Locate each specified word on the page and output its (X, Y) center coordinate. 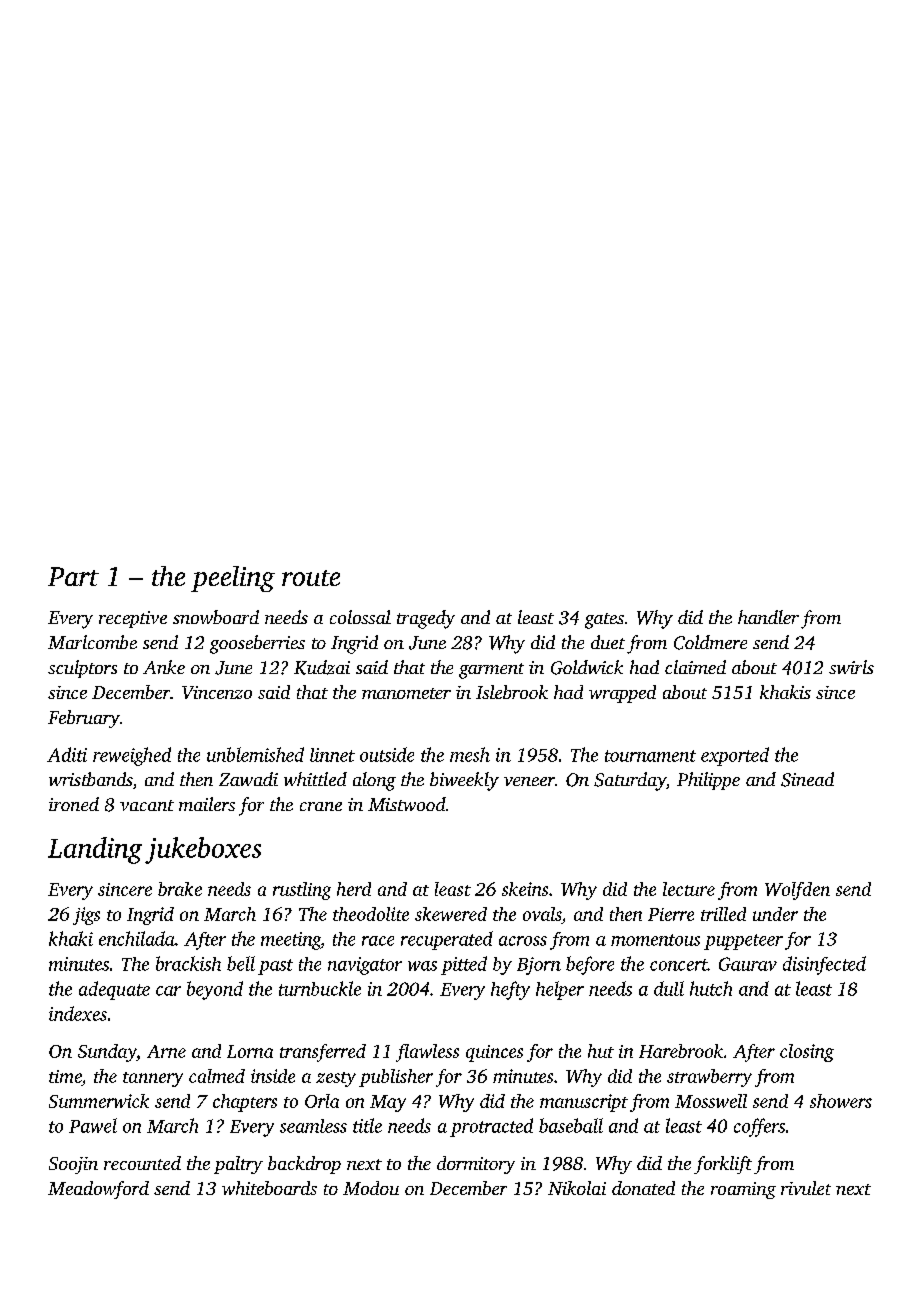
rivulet (806, 1188)
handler (768, 617)
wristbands (90, 779)
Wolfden (797, 891)
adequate (114, 990)
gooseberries (257, 644)
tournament (650, 756)
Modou (371, 1188)
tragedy (426, 619)
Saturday (630, 781)
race (378, 941)
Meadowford (98, 1190)
